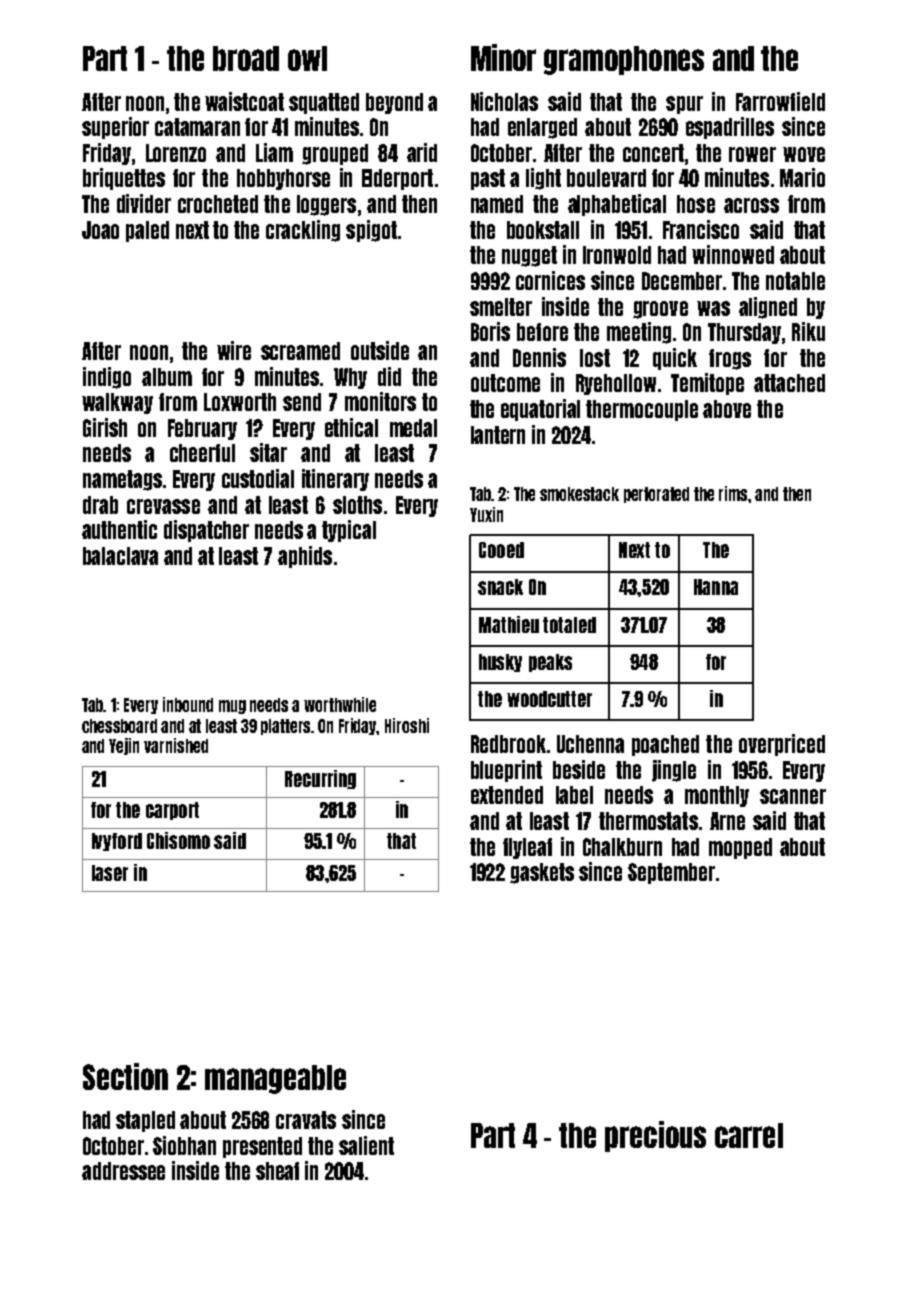 The width and height of the document is (908, 1316). I want to click on briquettes, so click(124, 179).
